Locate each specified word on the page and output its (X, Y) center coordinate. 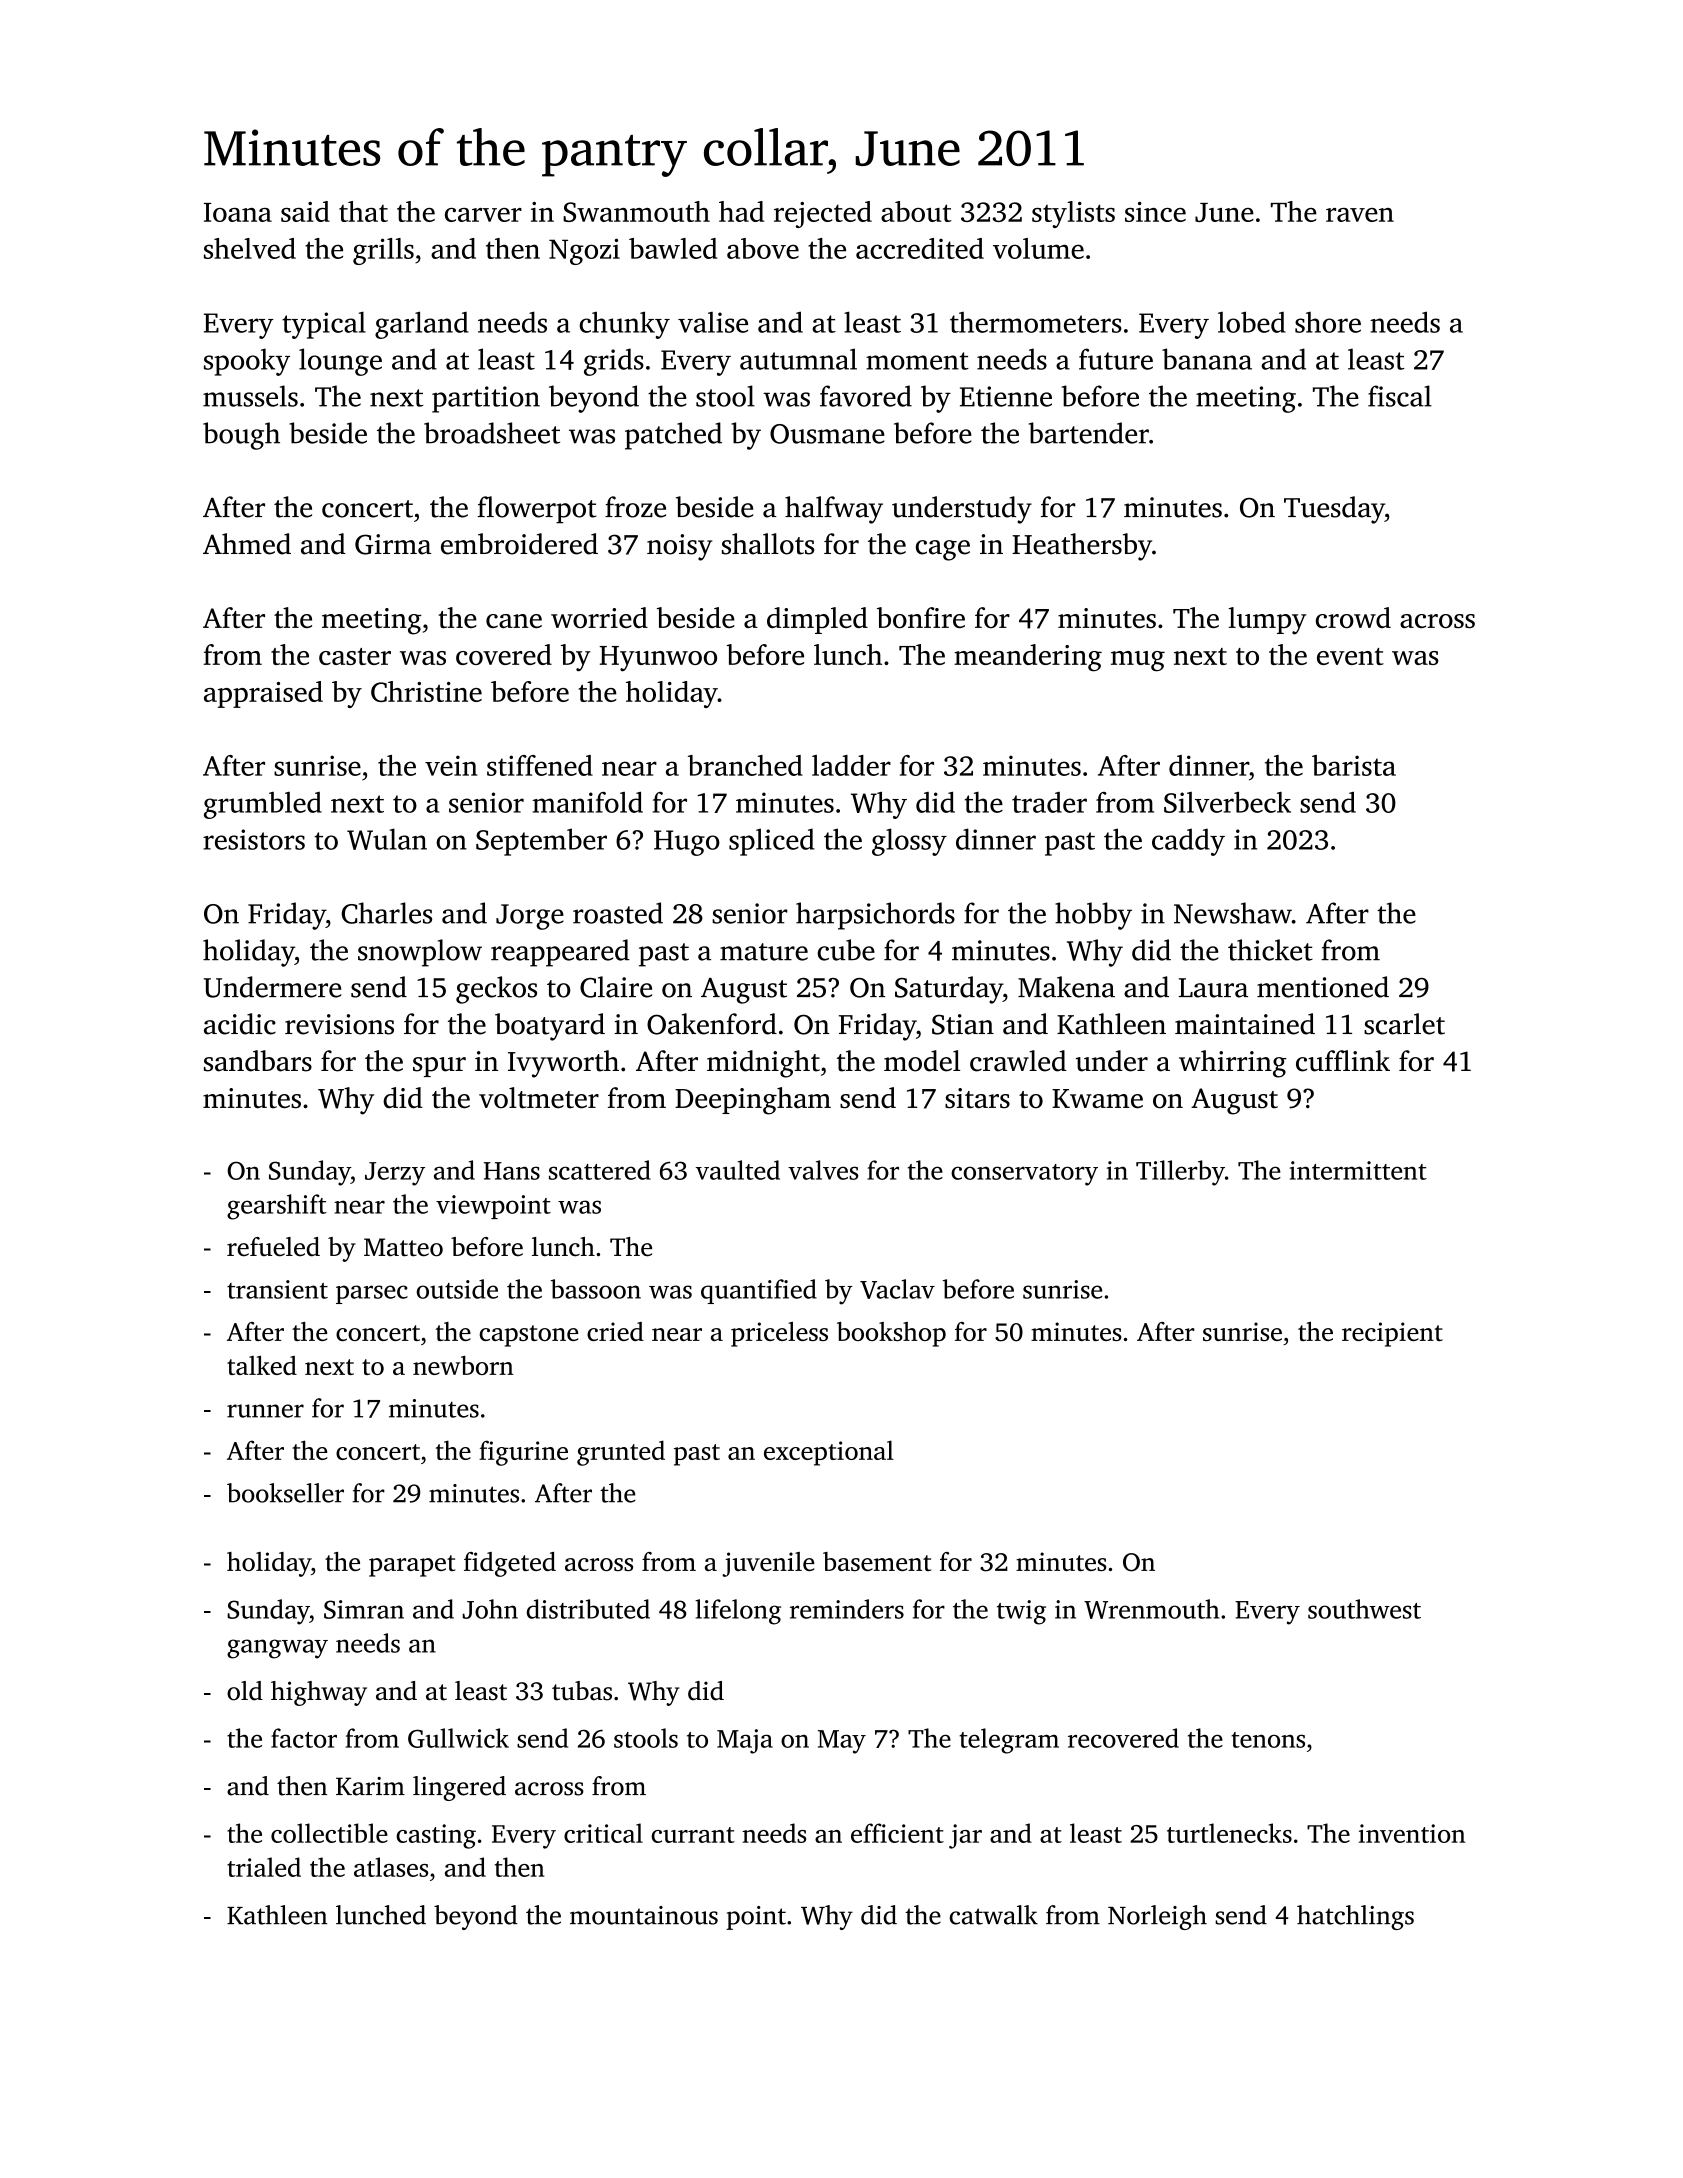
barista (1354, 765)
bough (241, 436)
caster (355, 656)
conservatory (1024, 1175)
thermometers (1036, 322)
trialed (264, 1867)
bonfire (921, 617)
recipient (1392, 1334)
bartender (1089, 433)
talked (262, 1365)
